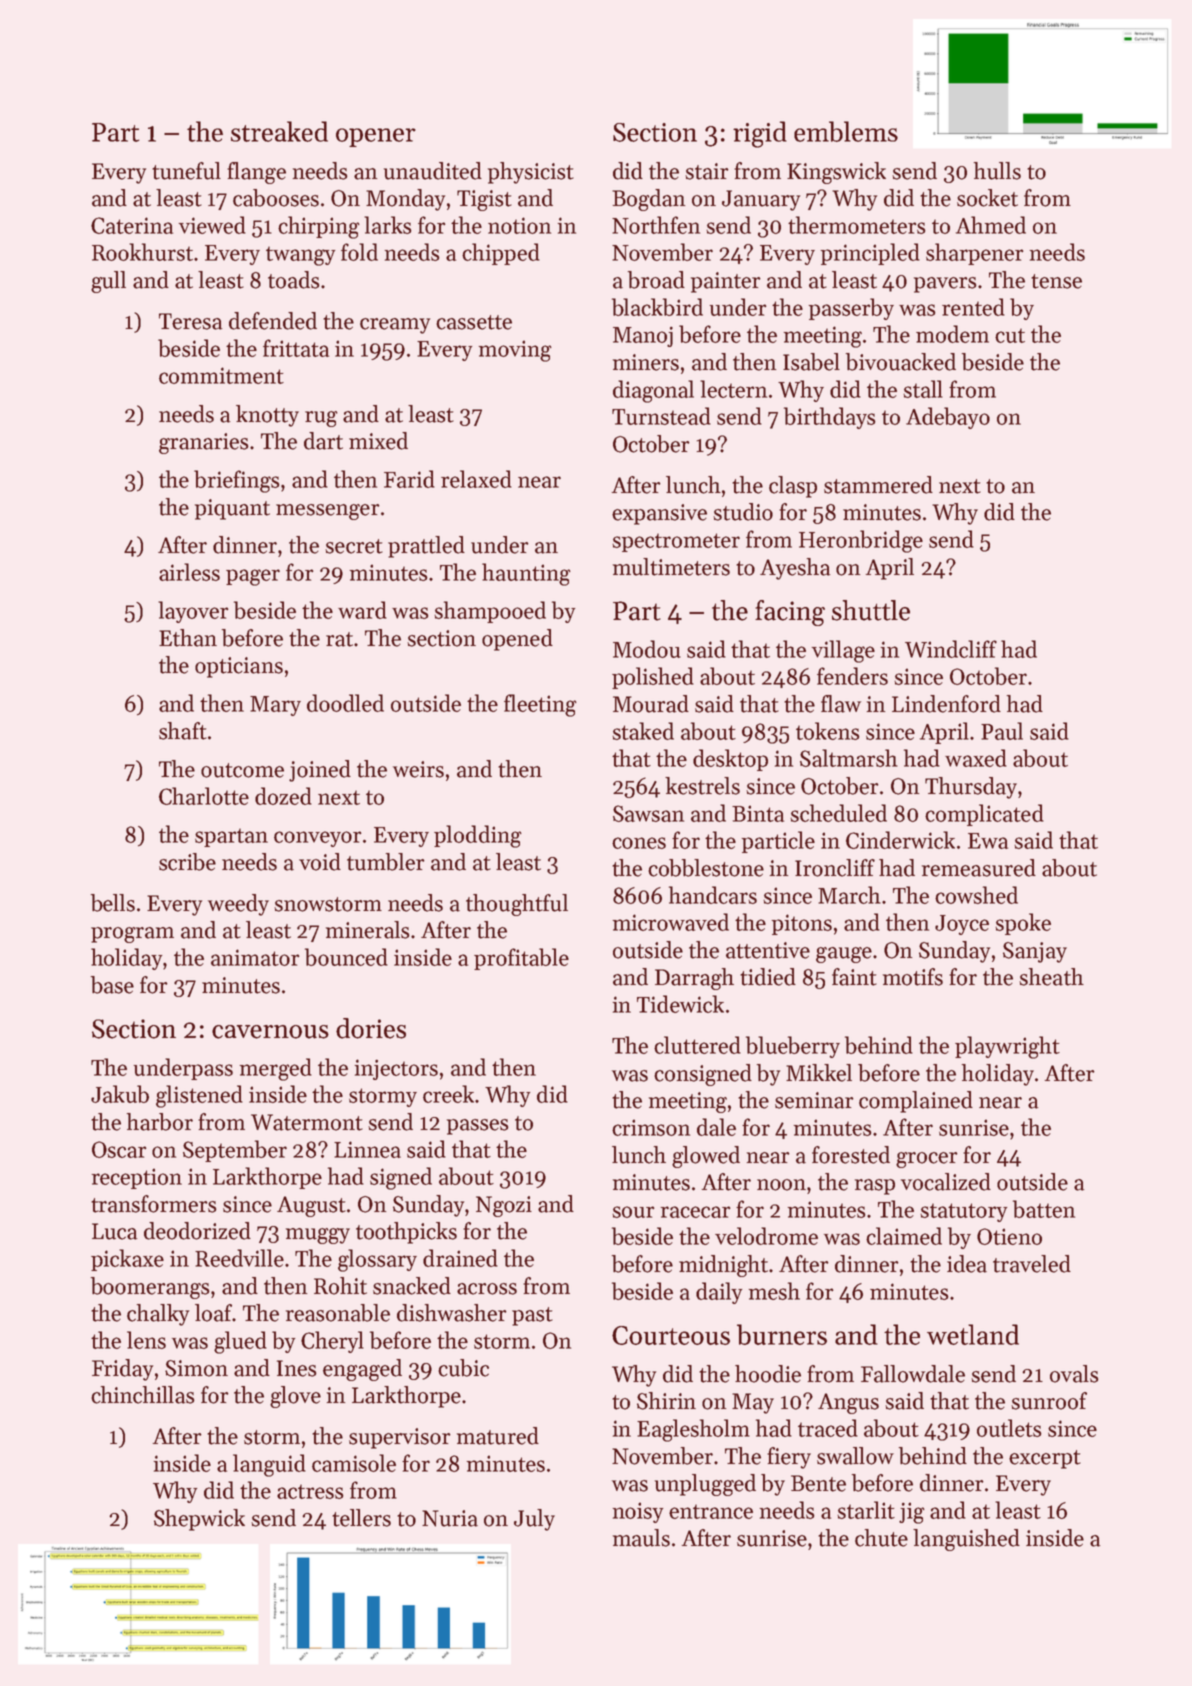 The width and height of the screenshot is (1192, 1686). I want to click on Teresa, so click(191, 321).
